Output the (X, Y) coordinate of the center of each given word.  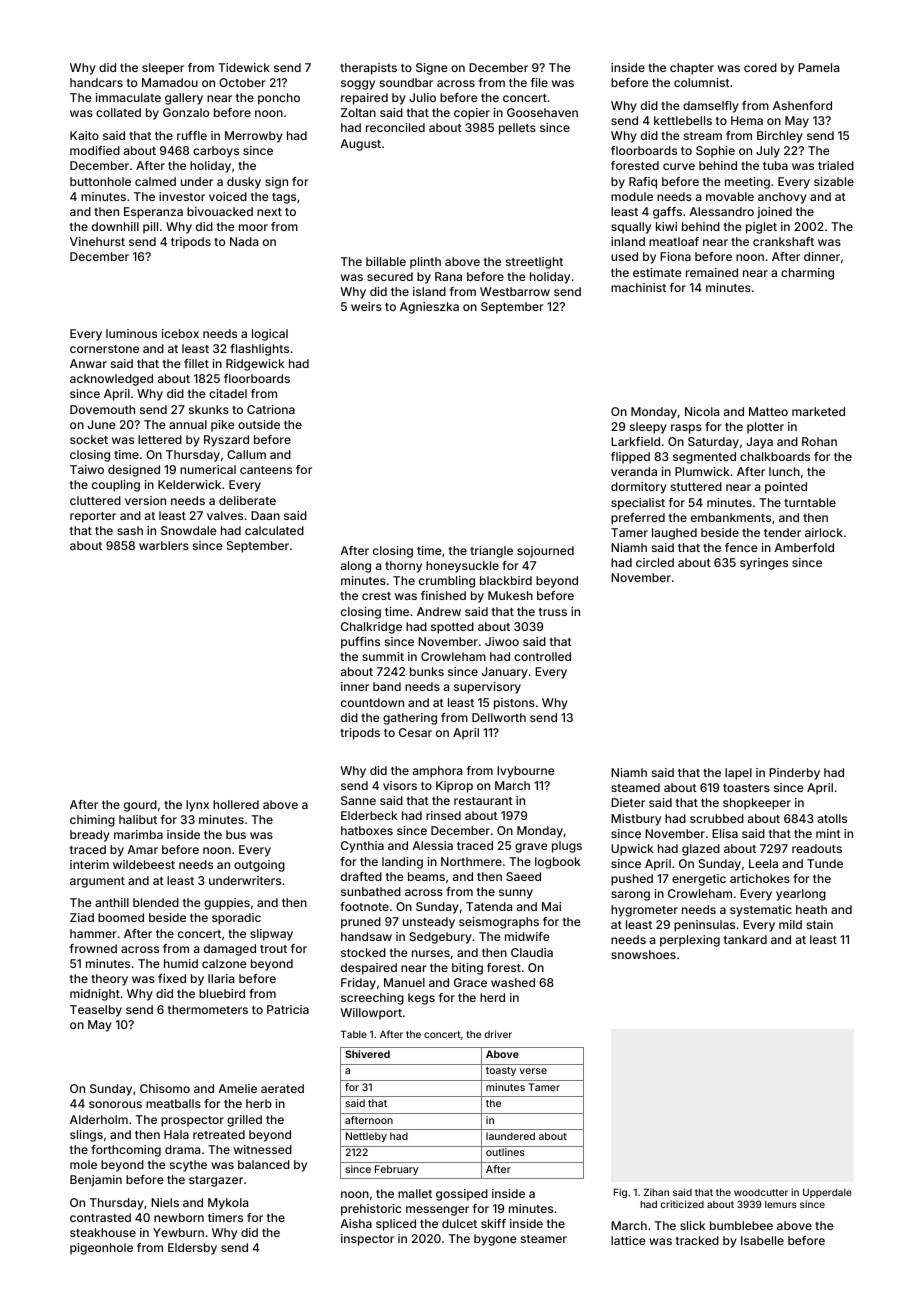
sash (130, 530)
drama (182, 1149)
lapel (738, 774)
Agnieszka (429, 308)
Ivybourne (526, 772)
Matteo (768, 411)
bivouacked (220, 211)
